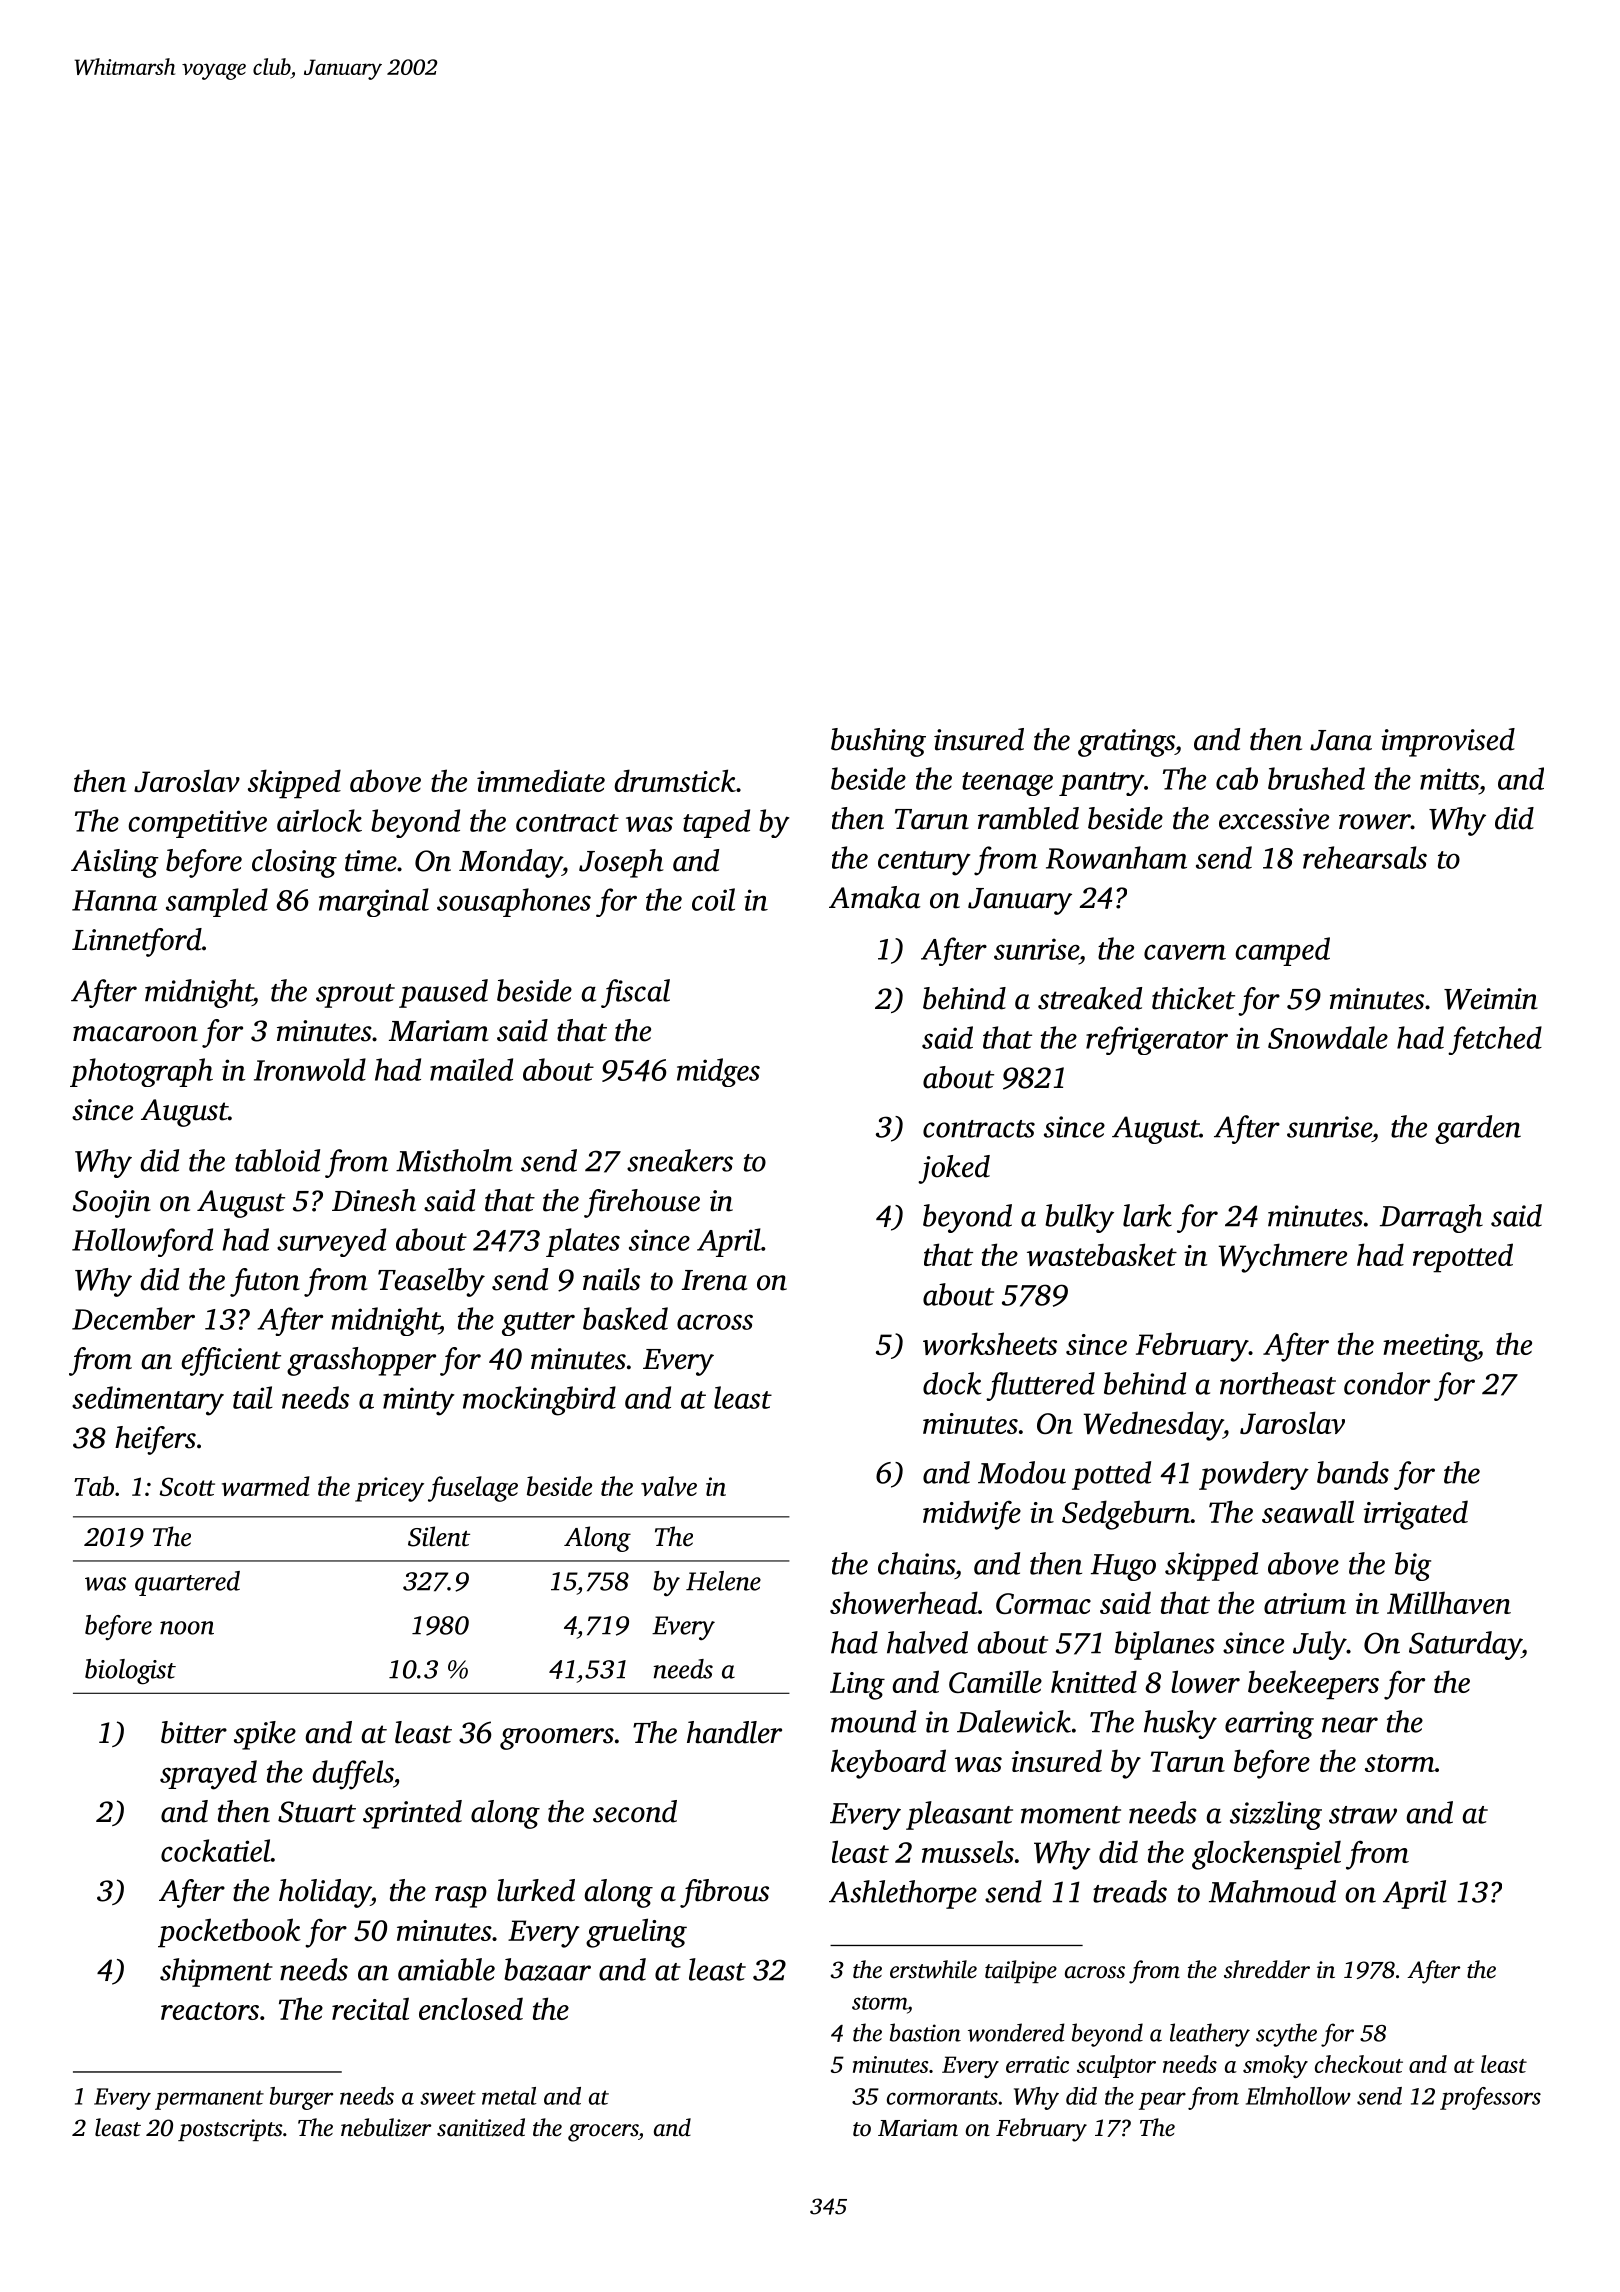 Image resolution: width=1620 pixels, height=2292 pixels. What do you see at coordinates (1328, 1037) in the page?
I see `Snowdale` at bounding box center [1328, 1037].
